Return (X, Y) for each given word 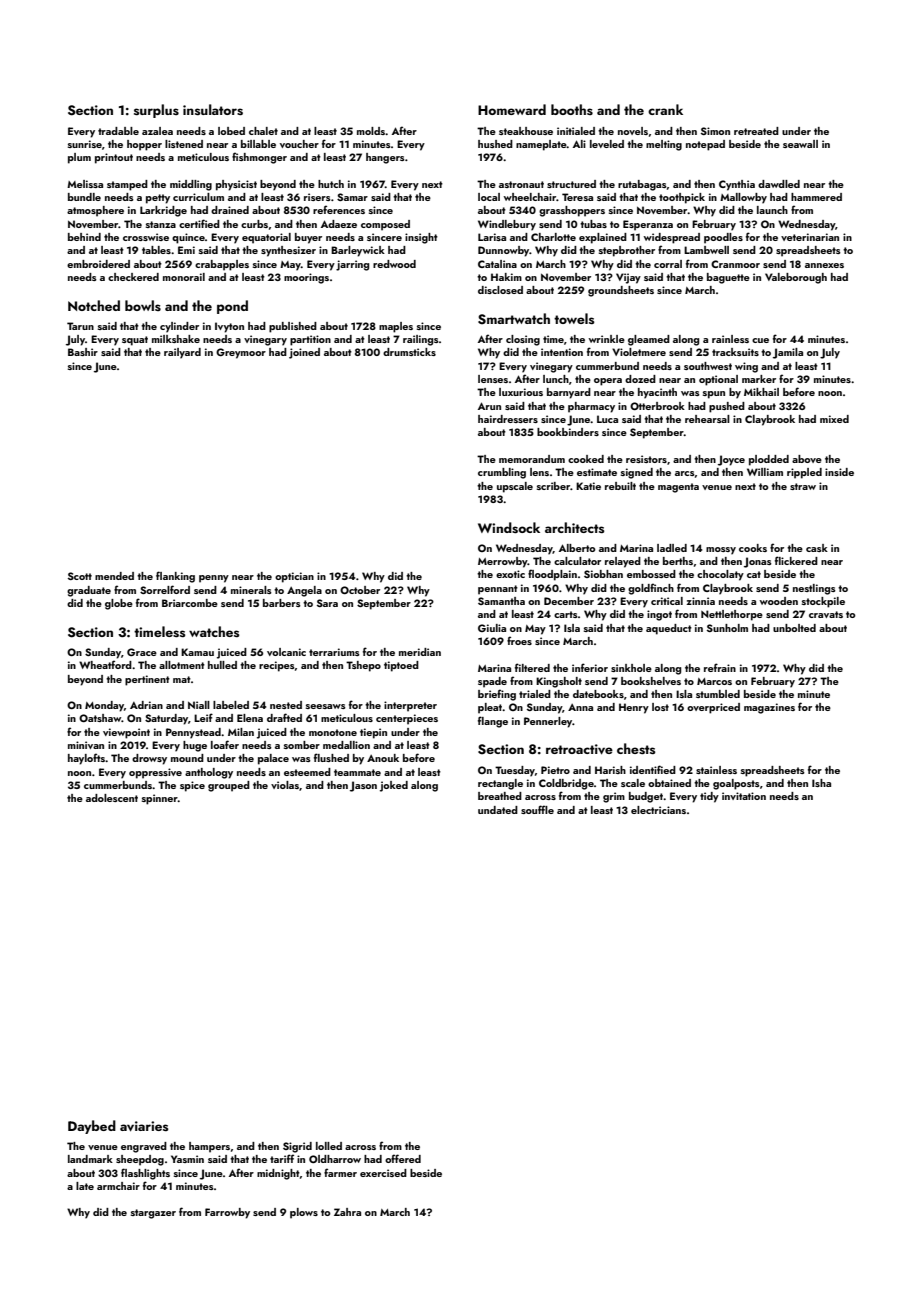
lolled (329, 1146)
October (360, 590)
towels (574, 318)
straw (803, 486)
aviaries (144, 1126)
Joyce (731, 460)
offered (403, 1158)
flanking (175, 577)
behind (84, 237)
